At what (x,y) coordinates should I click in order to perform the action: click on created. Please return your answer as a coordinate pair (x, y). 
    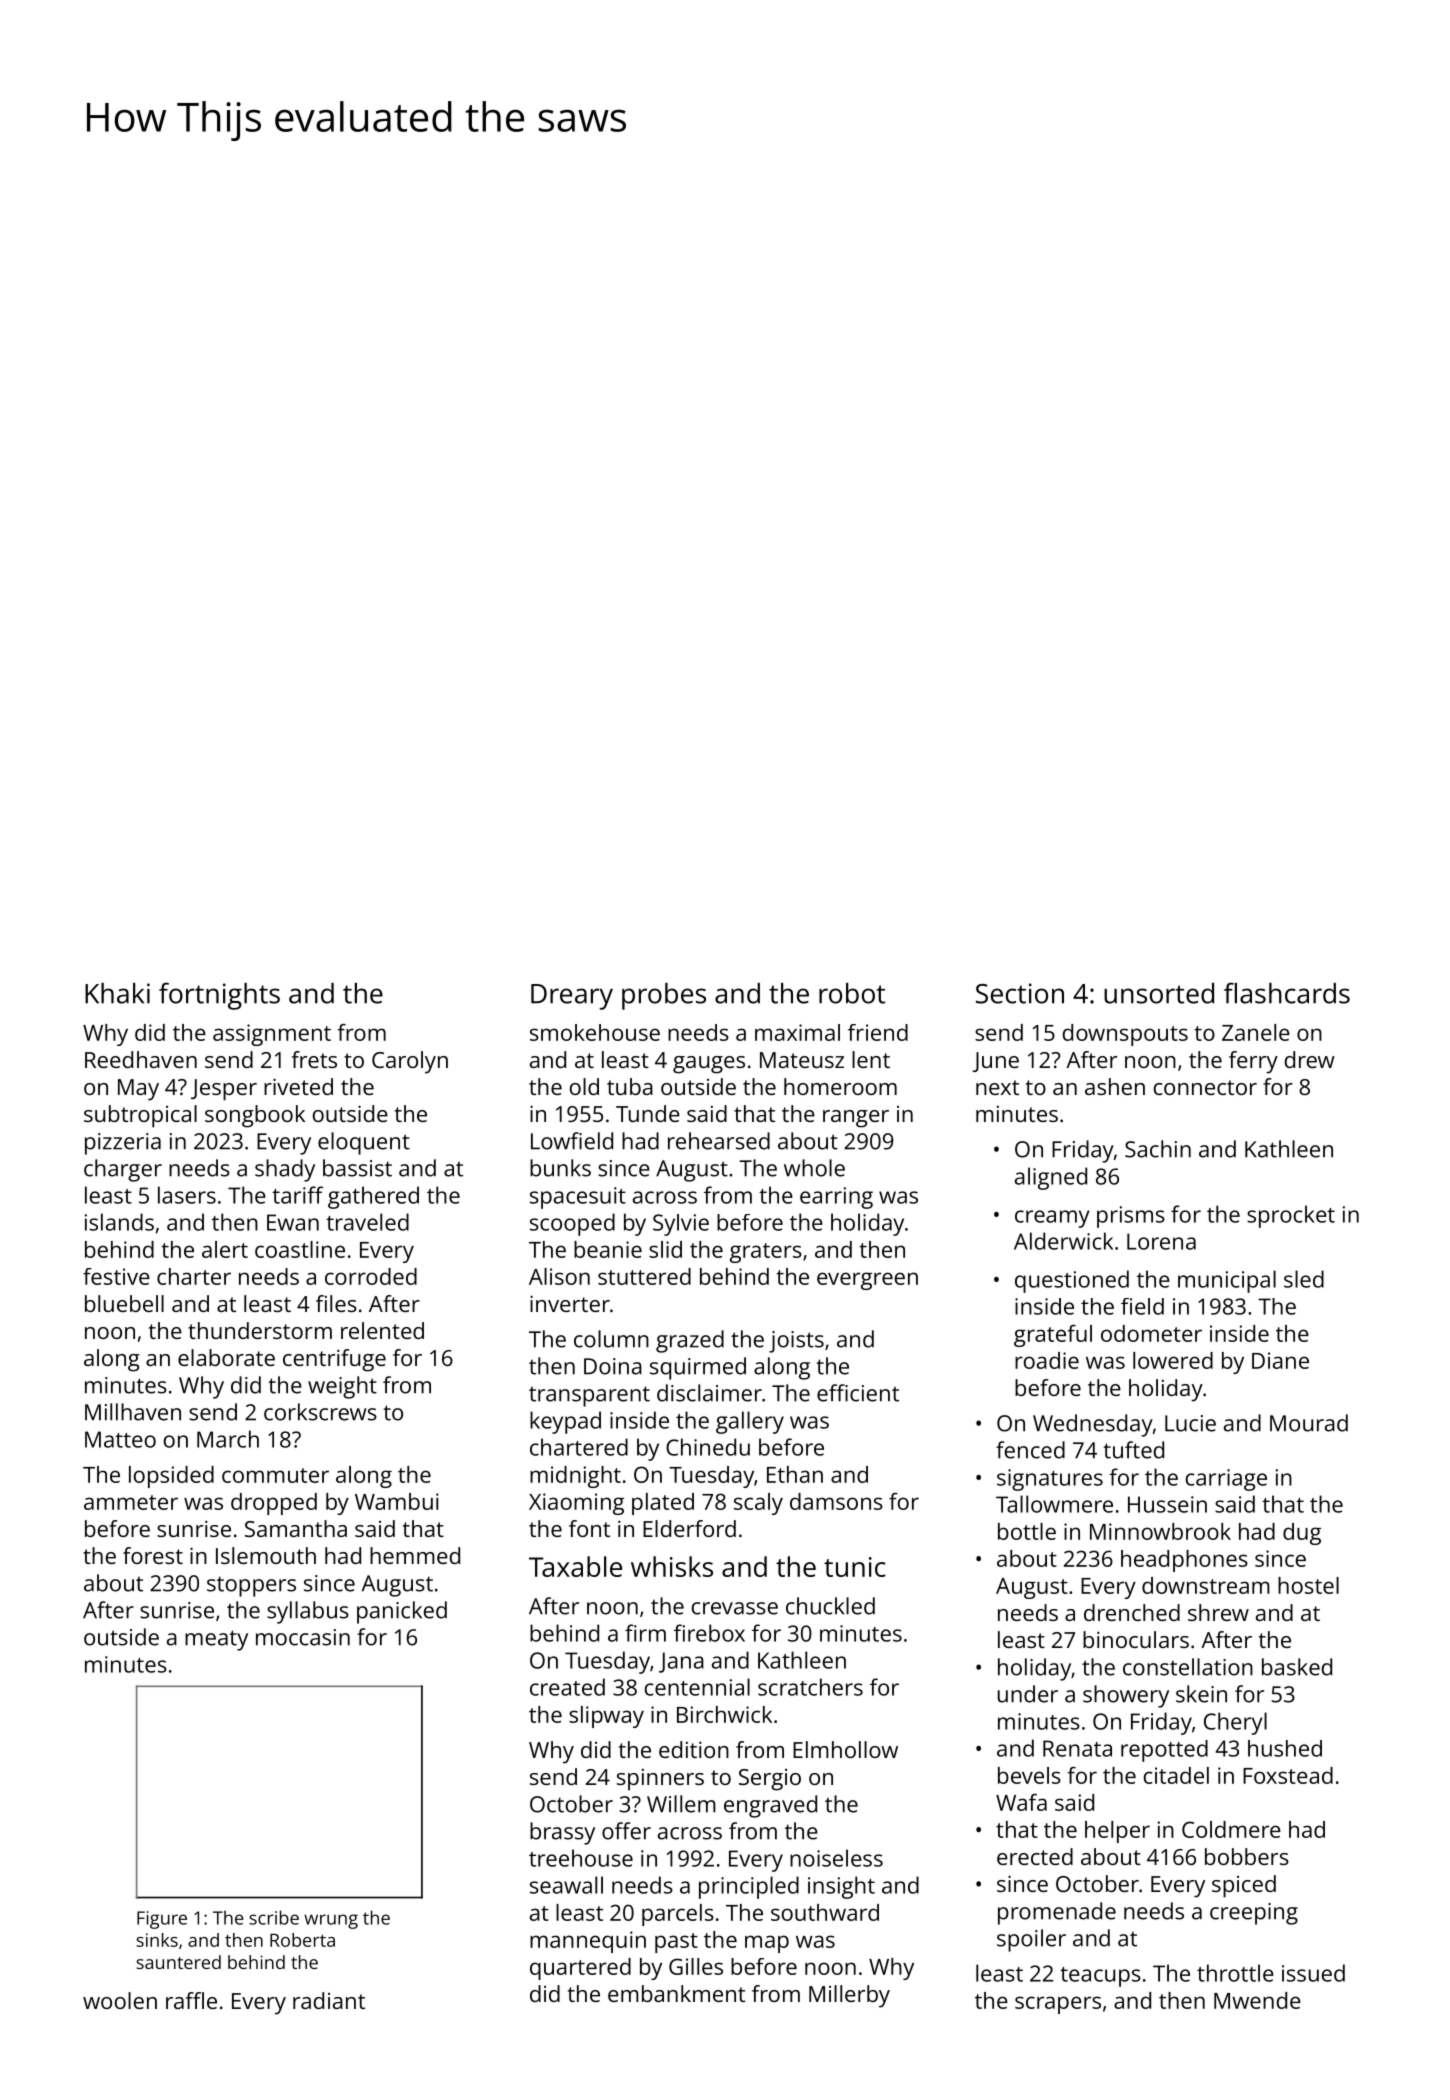
    Looking at the image, I should click on (567, 1687).
